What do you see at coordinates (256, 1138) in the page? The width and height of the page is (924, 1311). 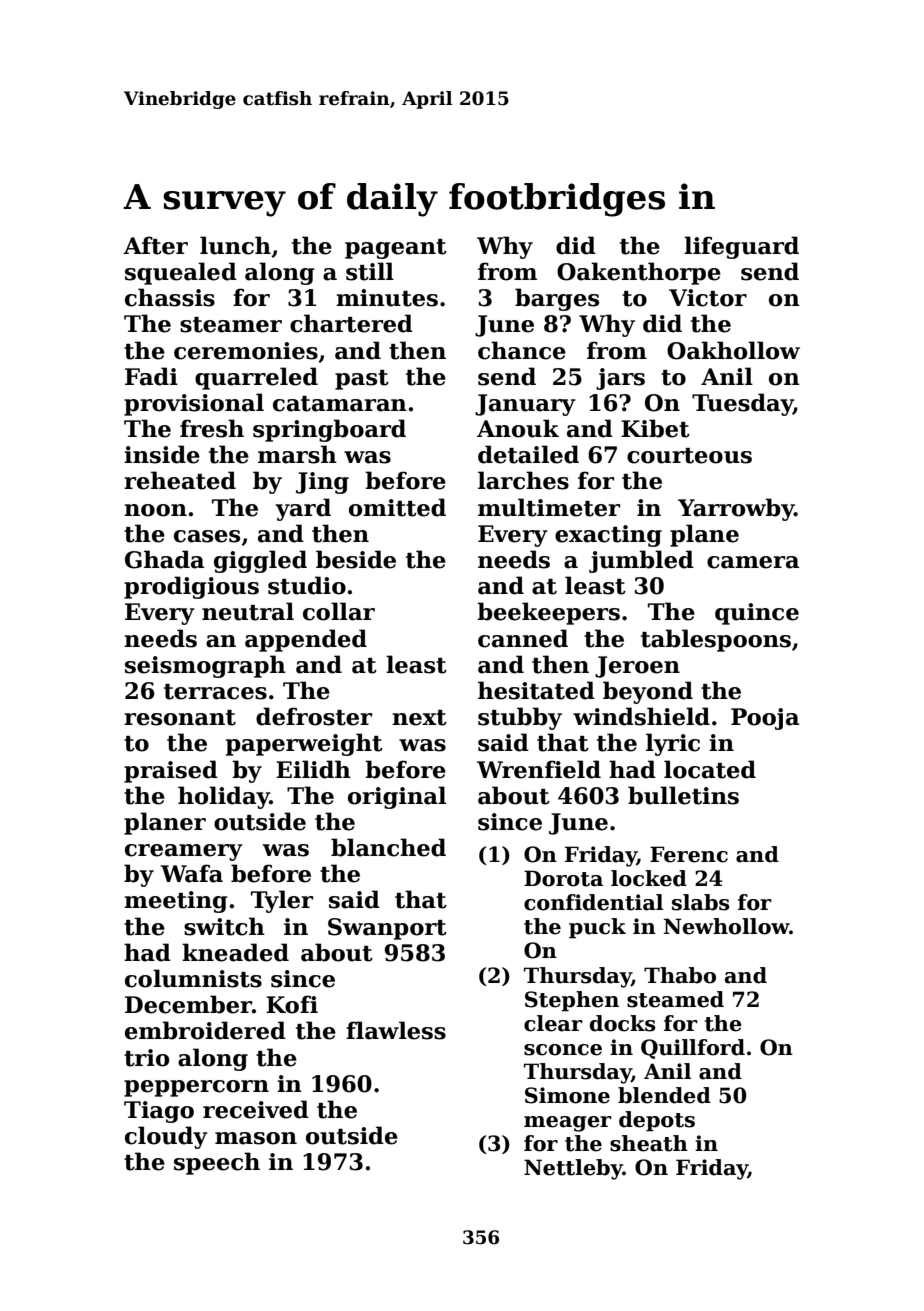 I see `mason` at bounding box center [256, 1138].
